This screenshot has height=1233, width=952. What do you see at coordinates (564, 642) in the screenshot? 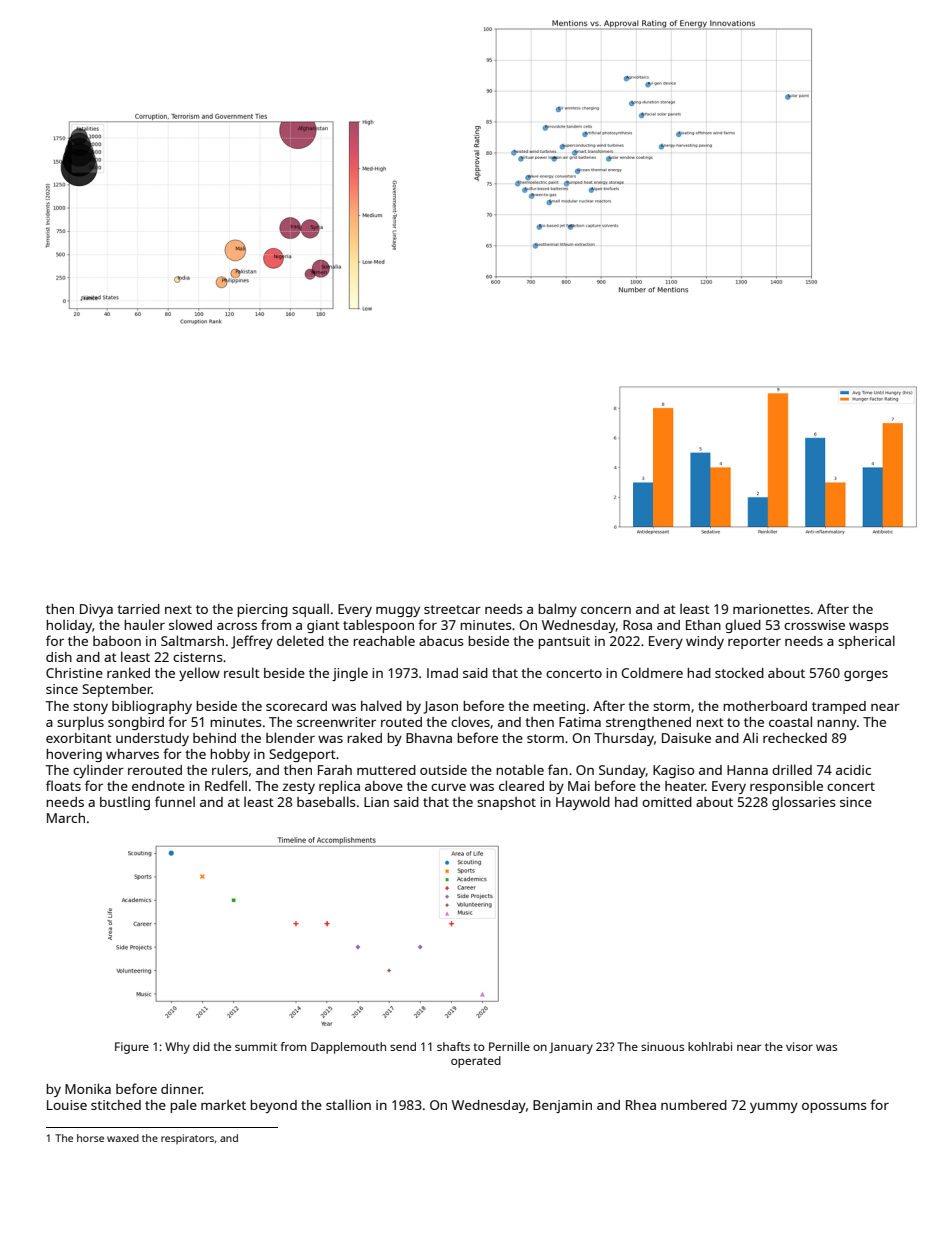
I see `pantsuit` at bounding box center [564, 642].
